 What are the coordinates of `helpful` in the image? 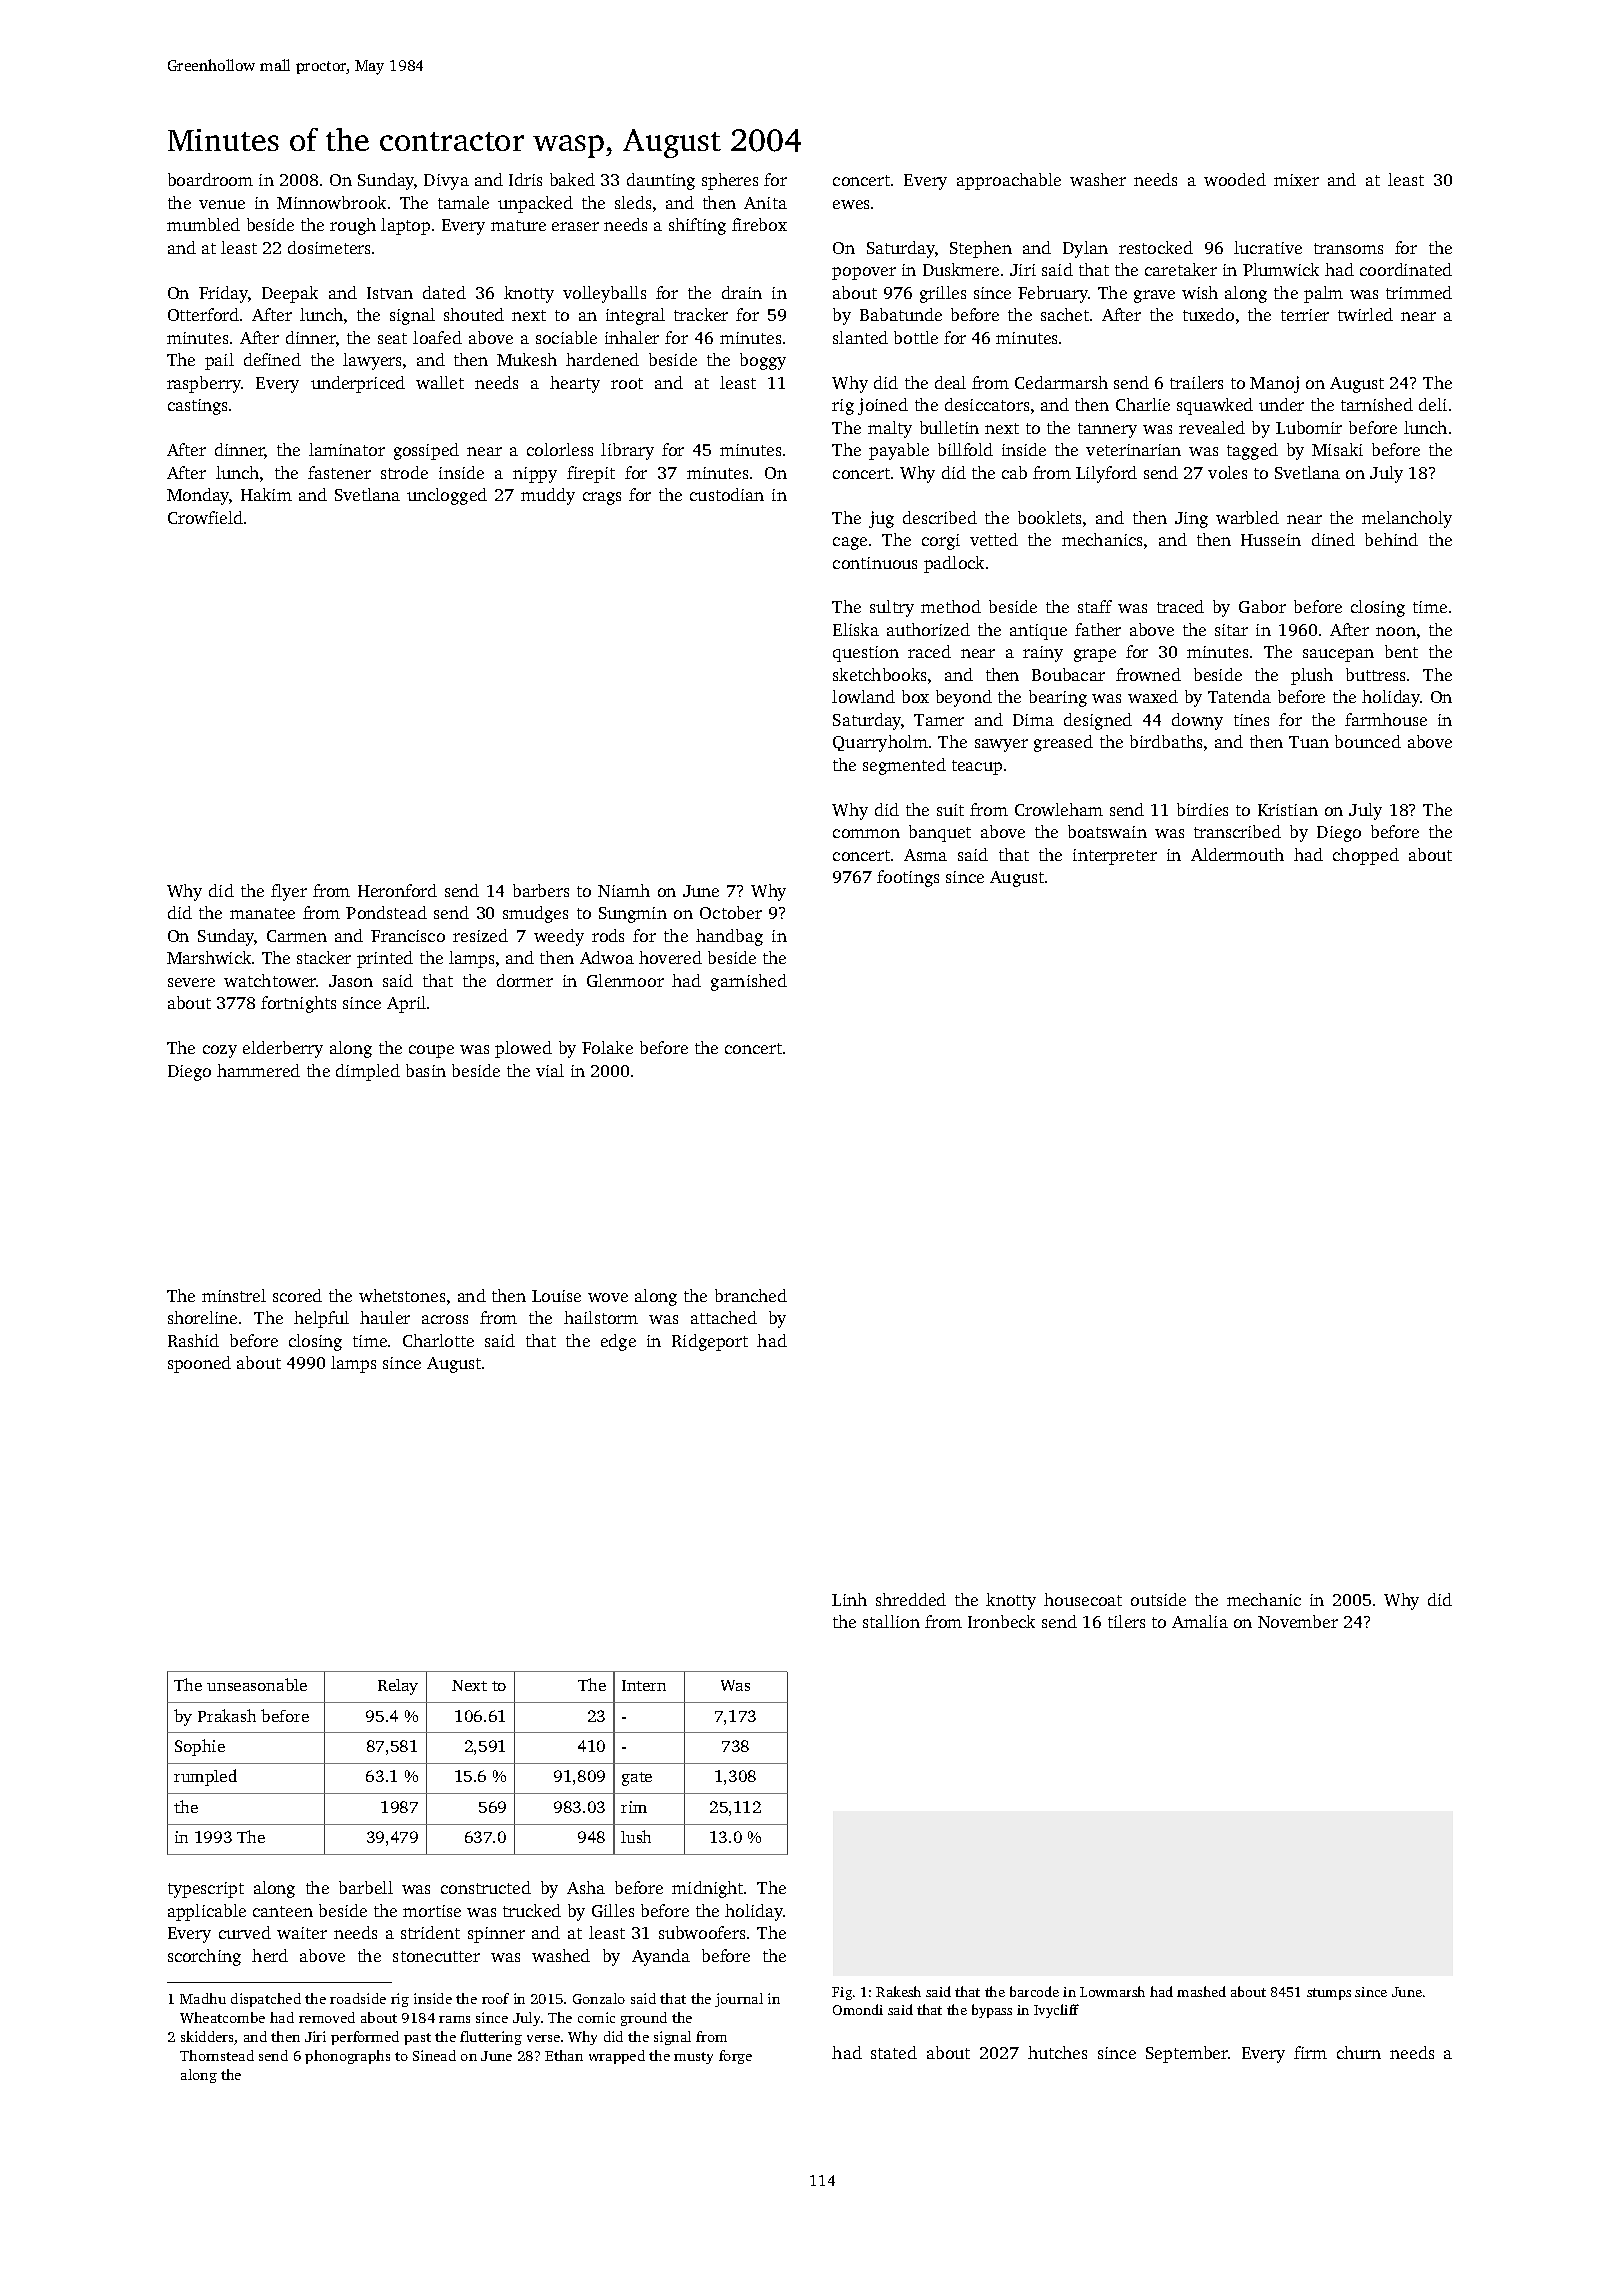 It's located at (321, 1319).
